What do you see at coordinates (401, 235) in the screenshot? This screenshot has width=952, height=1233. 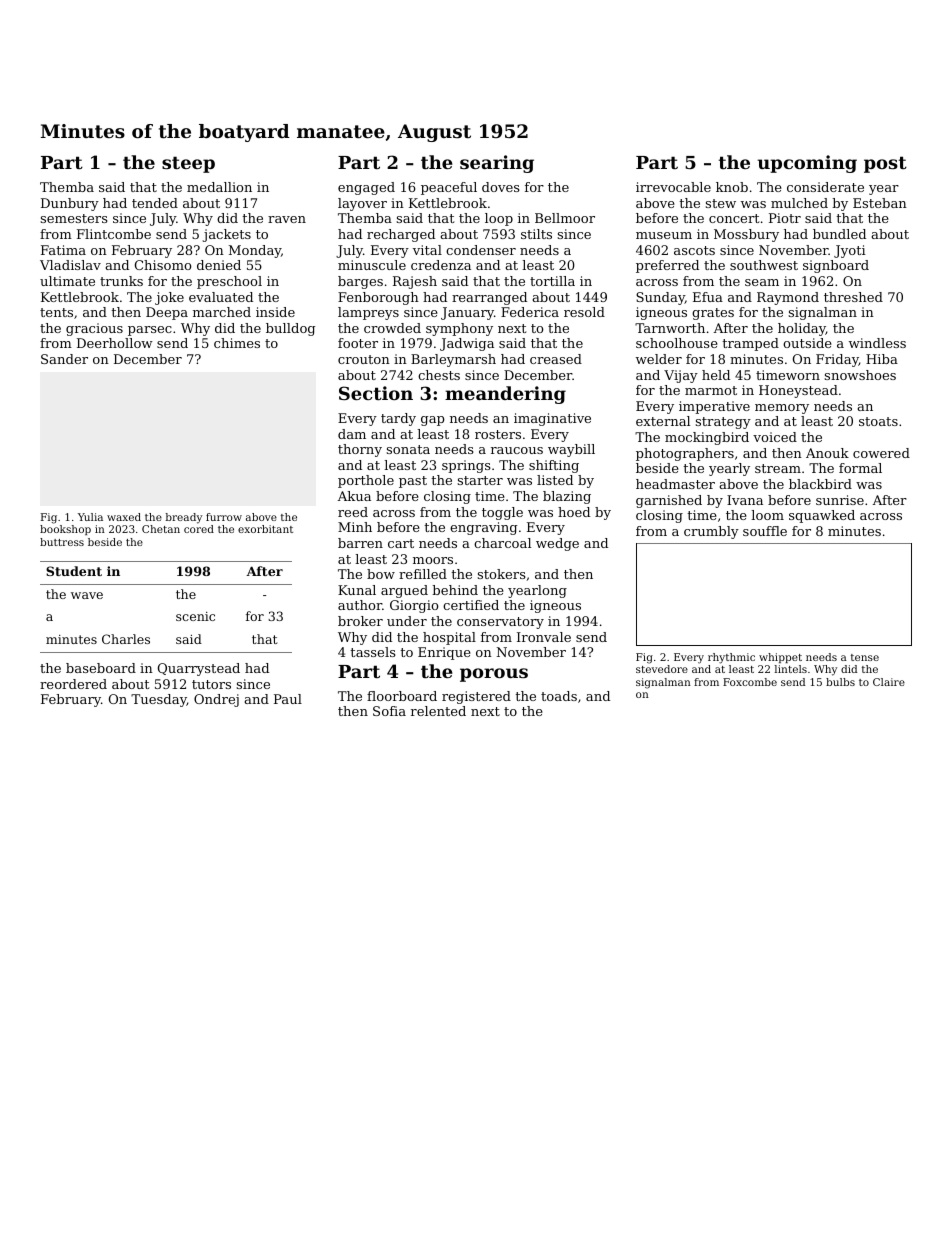 I see `recharged` at bounding box center [401, 235].
